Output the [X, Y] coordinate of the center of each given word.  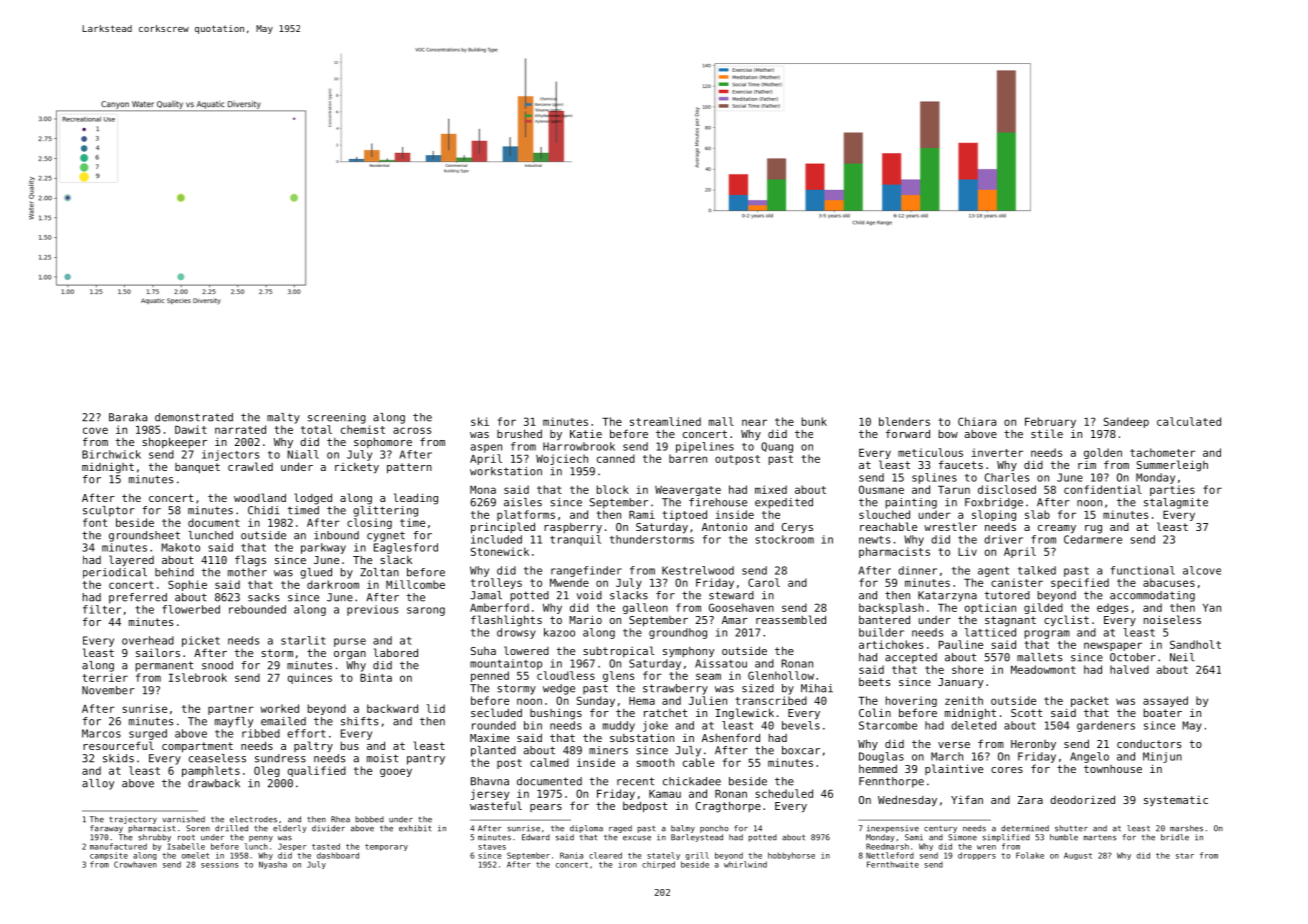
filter [102, 609]
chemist [363, 429]
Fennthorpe [891, 782]
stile [1047, 433]
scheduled [784, 793]
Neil [1182, 657]
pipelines [705, 447]
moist [382, 758]
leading [416, 499]
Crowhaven [135, 864]
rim [1087, 464]
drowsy [516, 633]
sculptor [109, 511]
